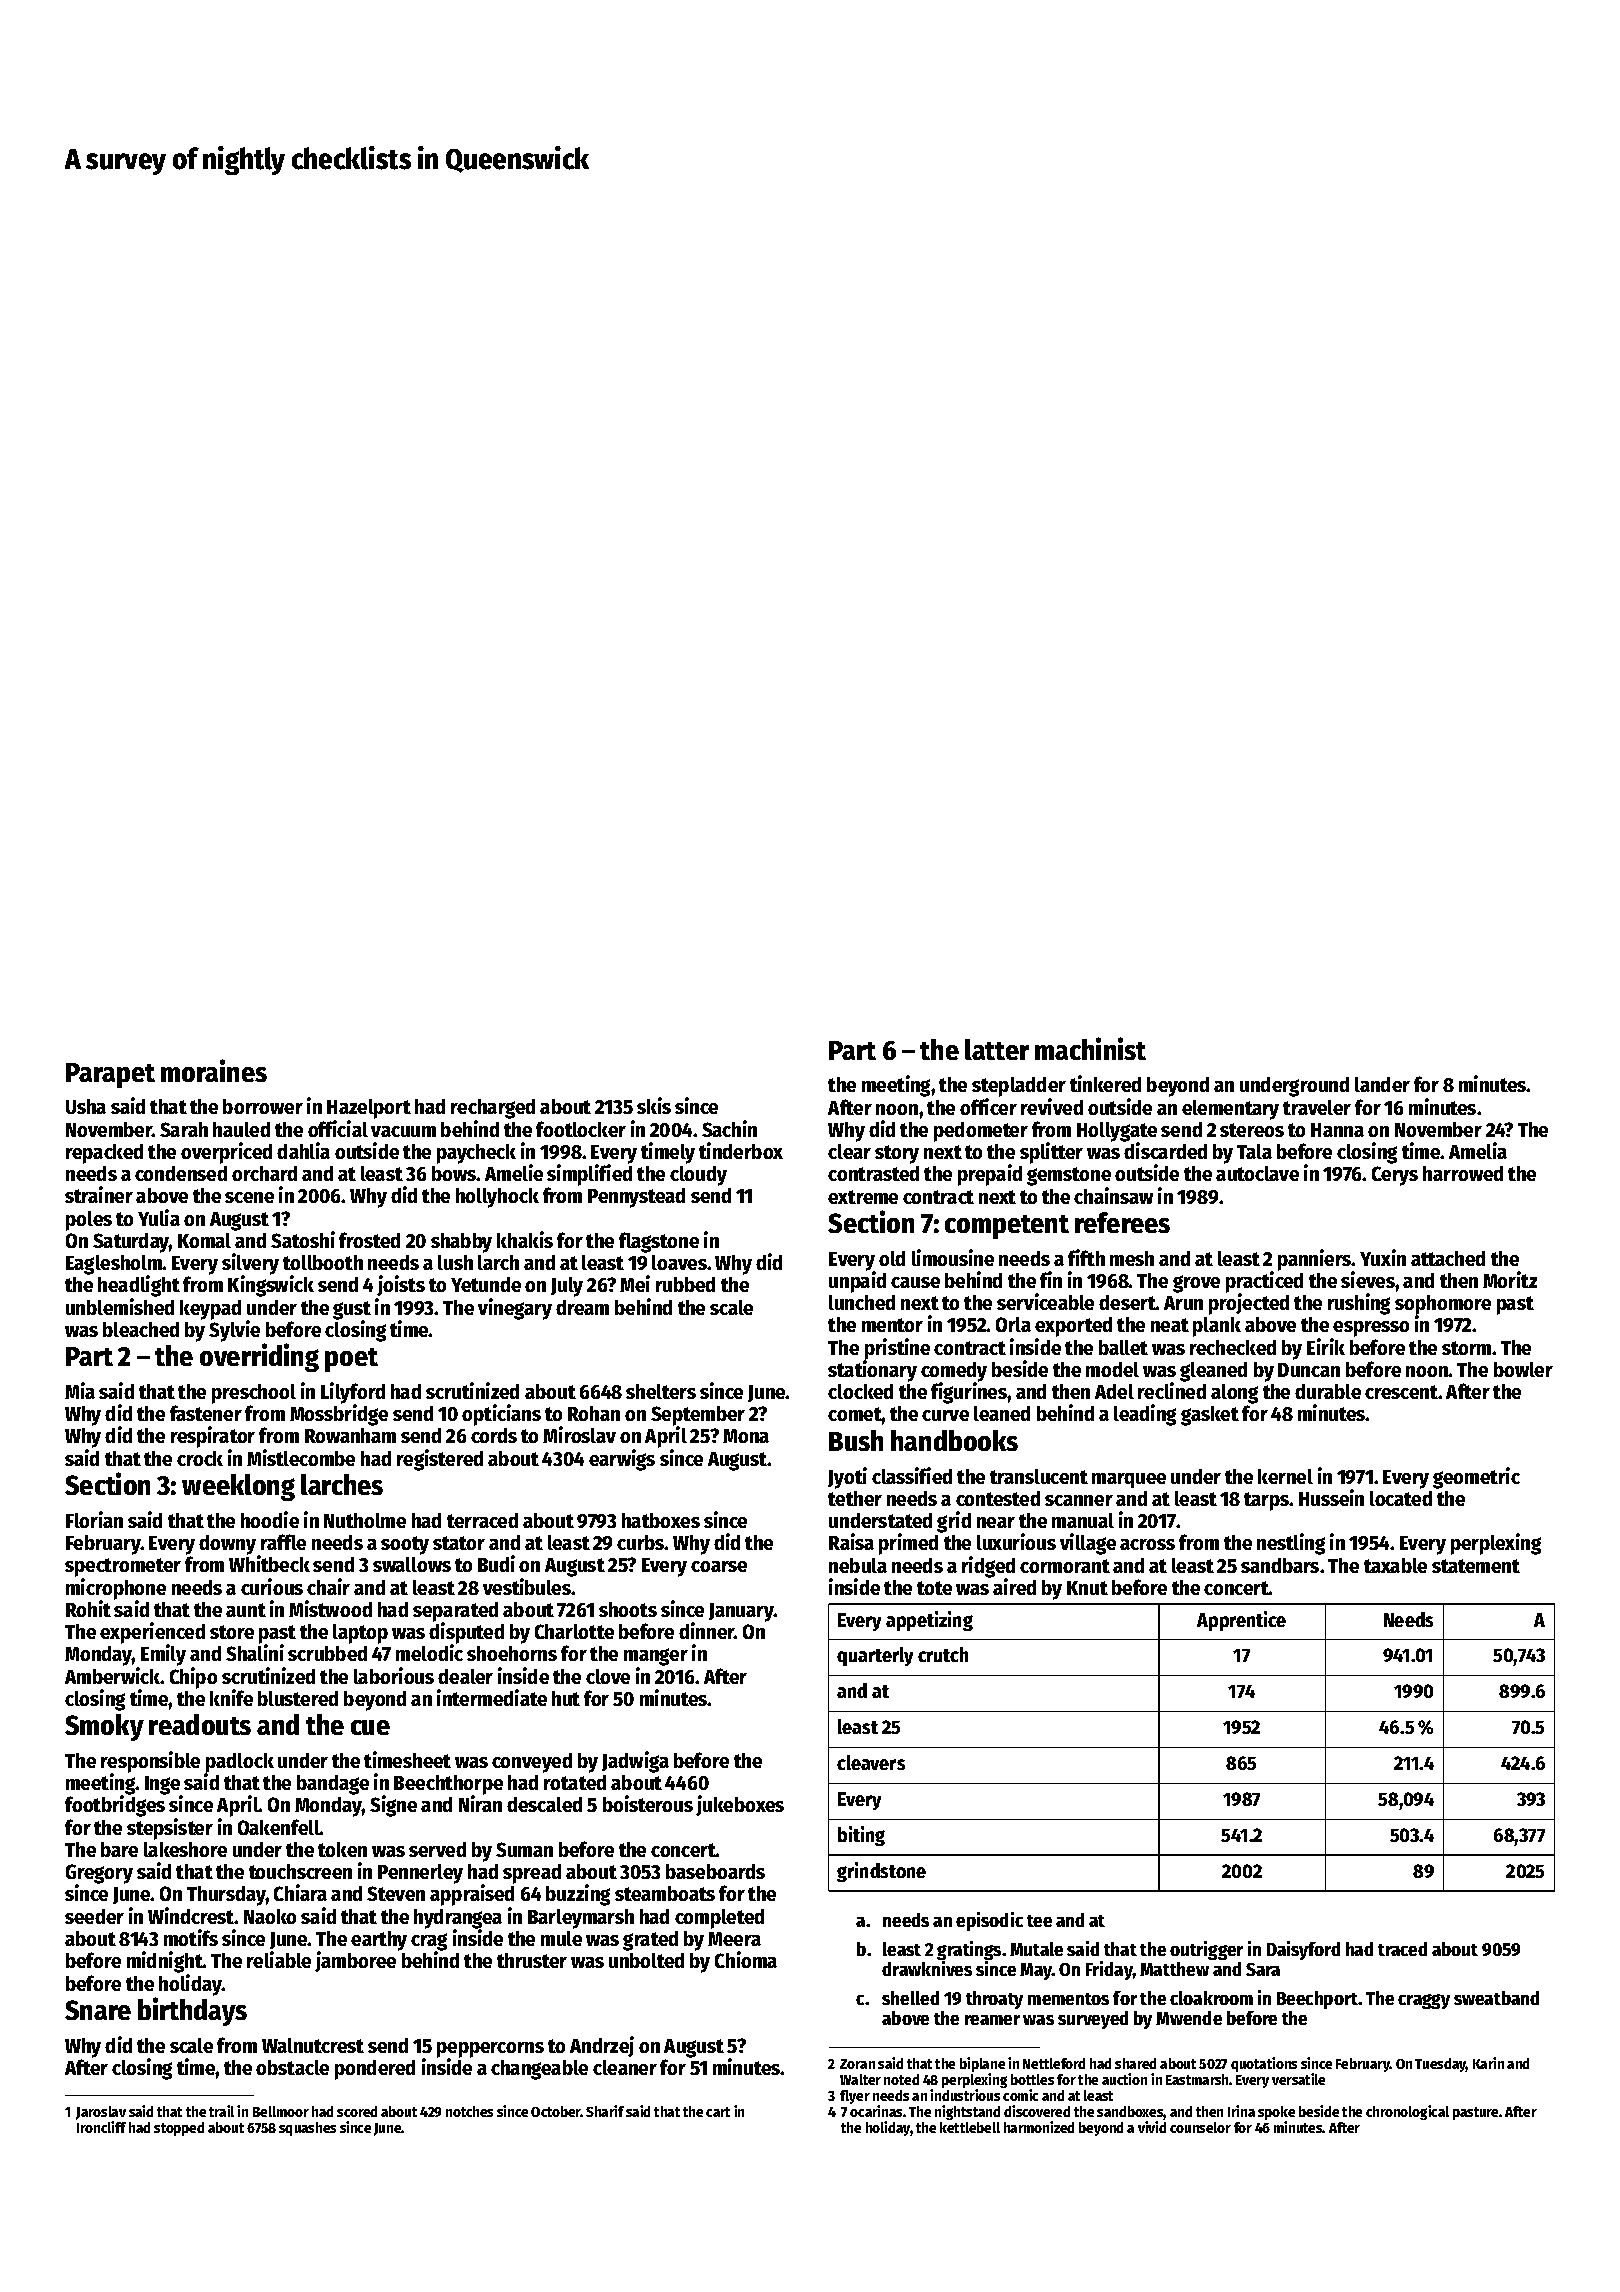 This screenshot has width=1620, height=2292. Describe the element at coordinates (1090, 1048) in the screenshot. I see `machinist` at that location.
